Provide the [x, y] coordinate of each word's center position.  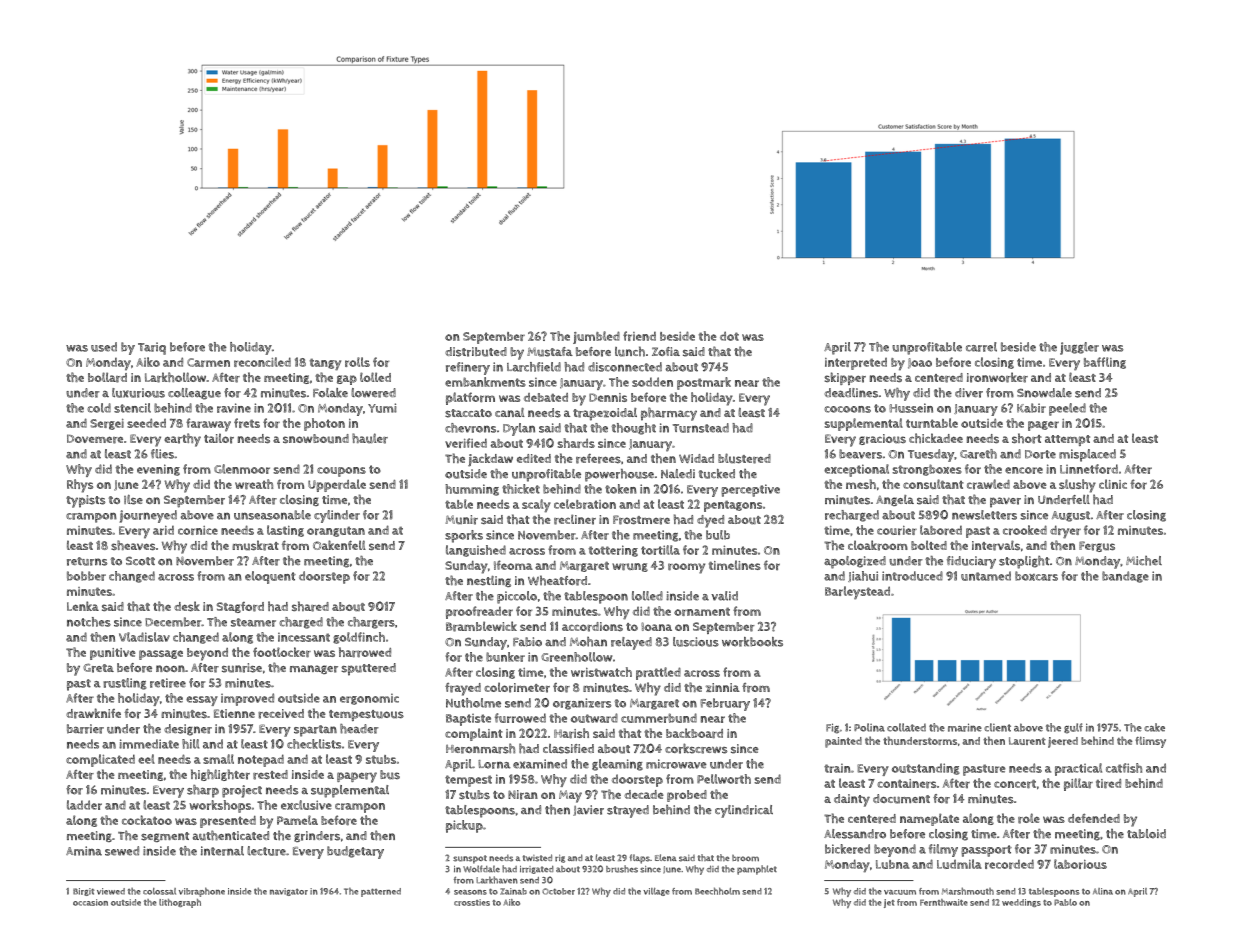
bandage [1125, 577]
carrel [981, 347]
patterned [381, 892]
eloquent [270, 577]
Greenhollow [576, 657]
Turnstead [701, 428]
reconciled [262, 362]
